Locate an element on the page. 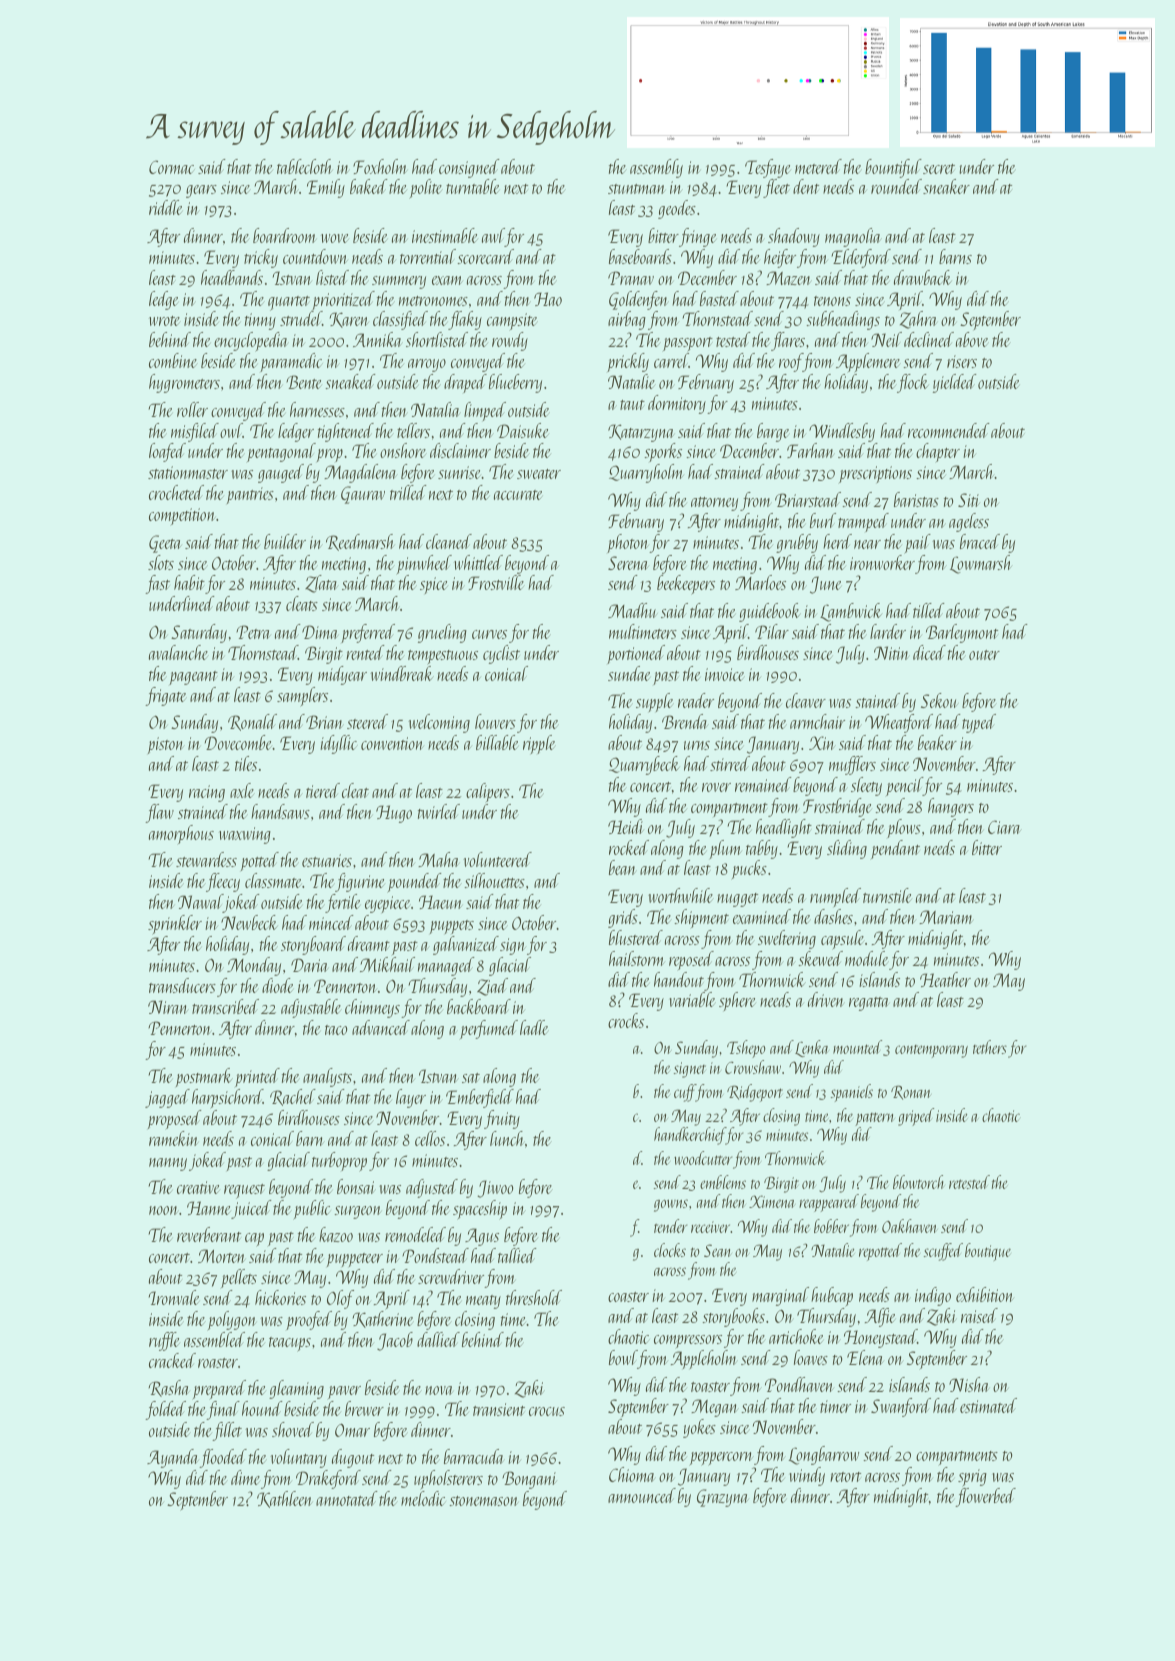 This document has height=1661, width=1175. Marloes is located at coordinates (760, 582).
